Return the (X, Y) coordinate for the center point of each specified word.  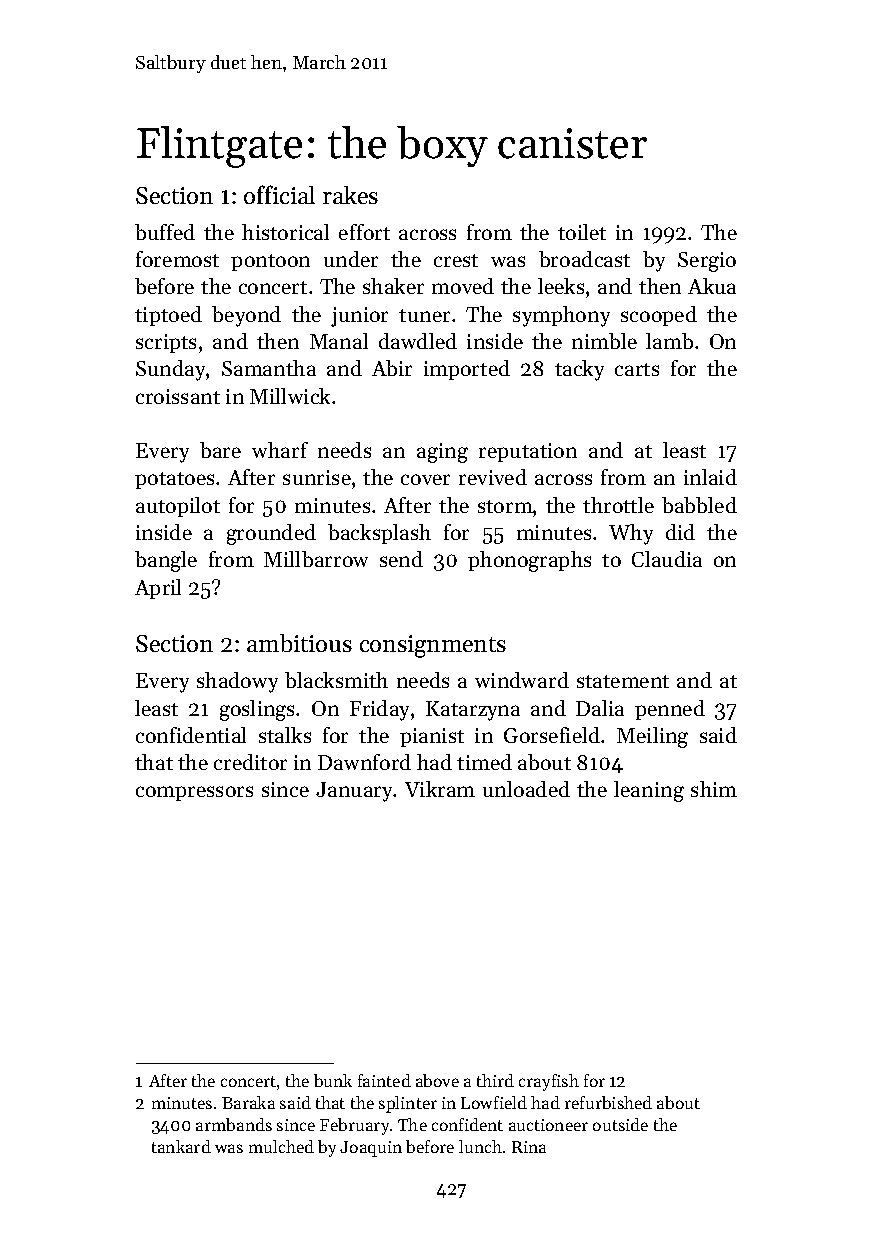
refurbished (608, 1102)
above (437, 1080)
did (680, 532)
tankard (181, 1146)
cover (425, 479)
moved (463, 286)
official (279, 194)
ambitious (299, 643)
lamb (669, 341)
